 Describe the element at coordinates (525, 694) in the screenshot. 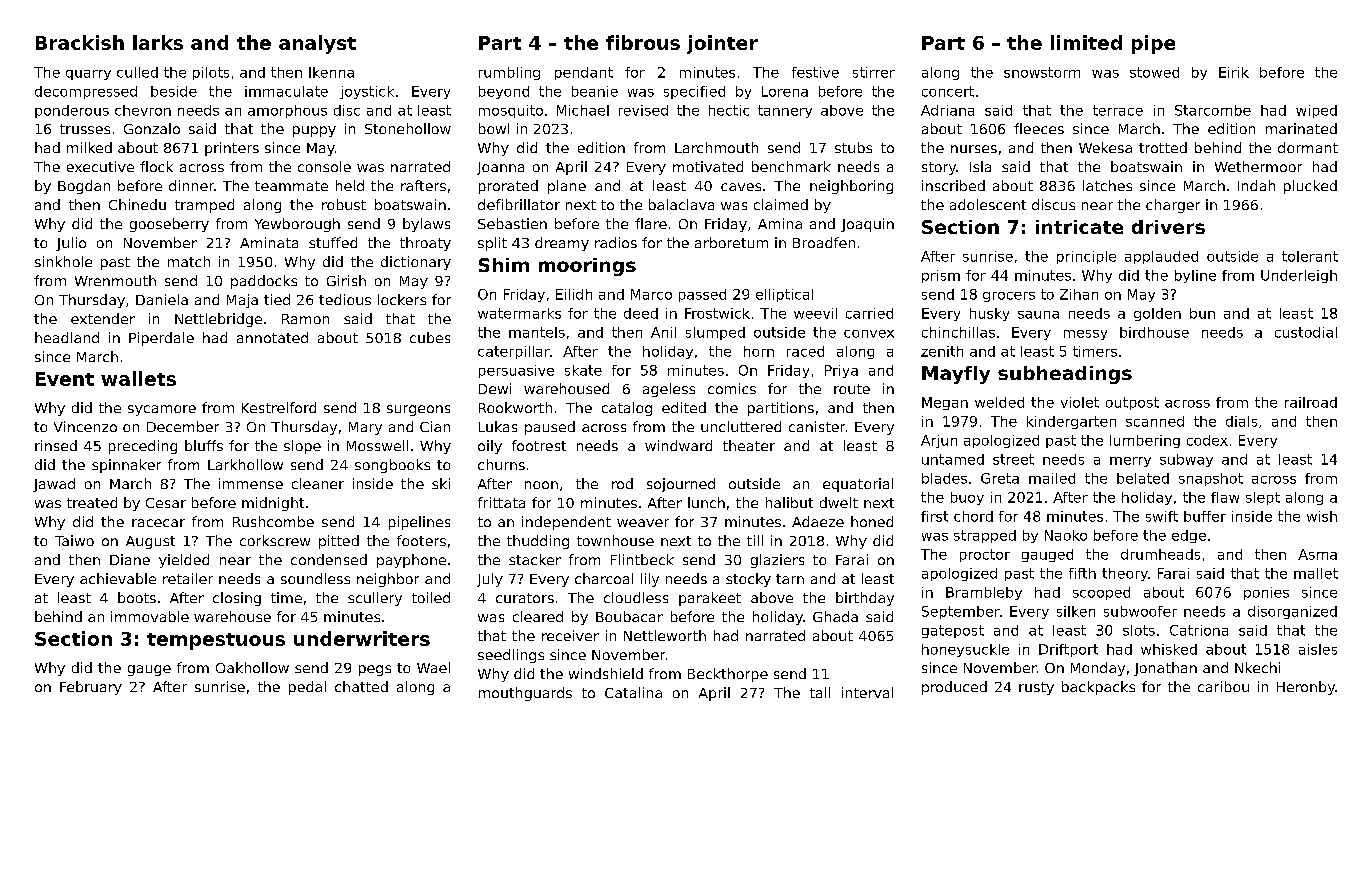

I see `mouthguards` at that location.
